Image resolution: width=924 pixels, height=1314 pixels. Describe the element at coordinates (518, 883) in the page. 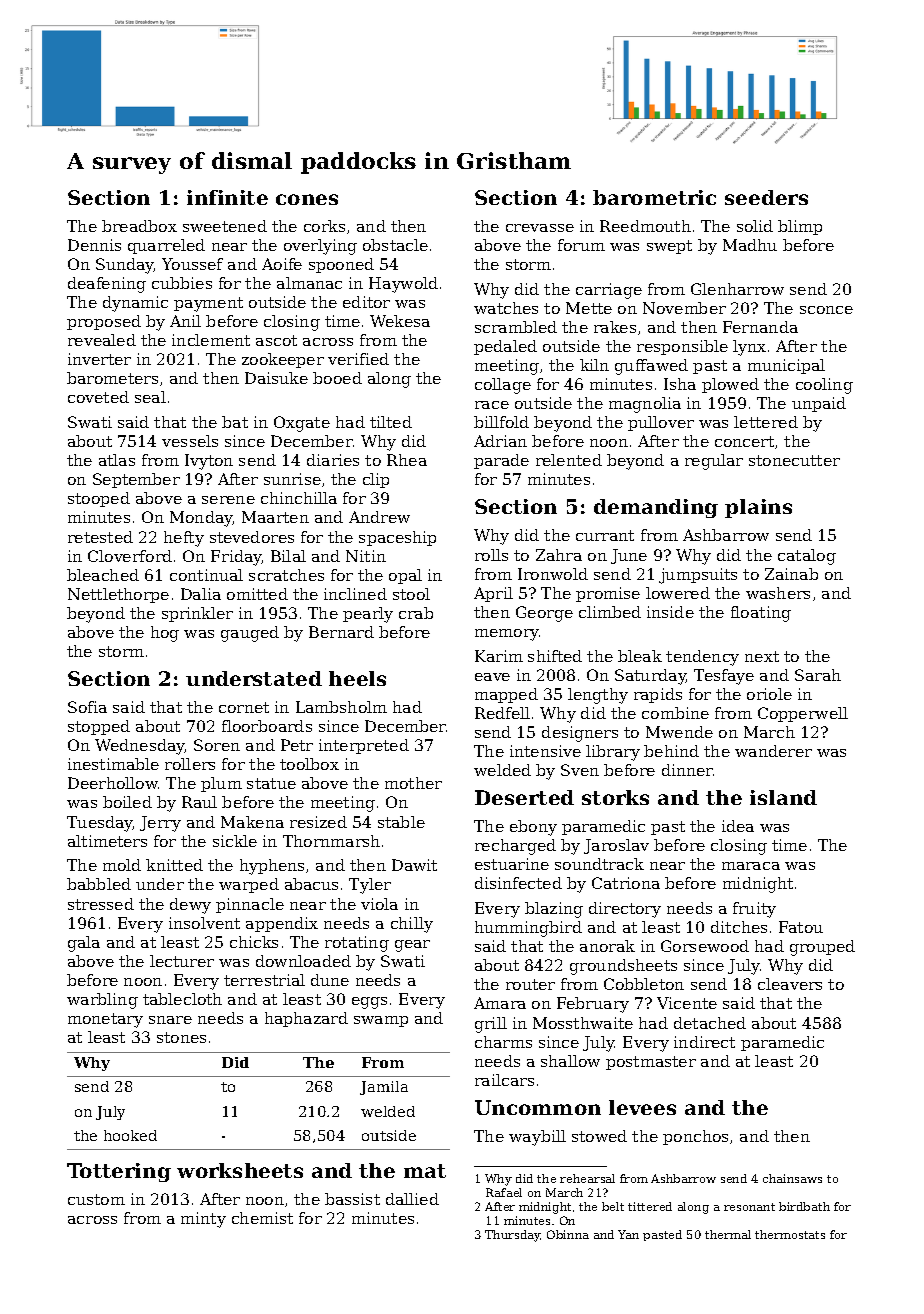

I see `disinfected` at that location.
